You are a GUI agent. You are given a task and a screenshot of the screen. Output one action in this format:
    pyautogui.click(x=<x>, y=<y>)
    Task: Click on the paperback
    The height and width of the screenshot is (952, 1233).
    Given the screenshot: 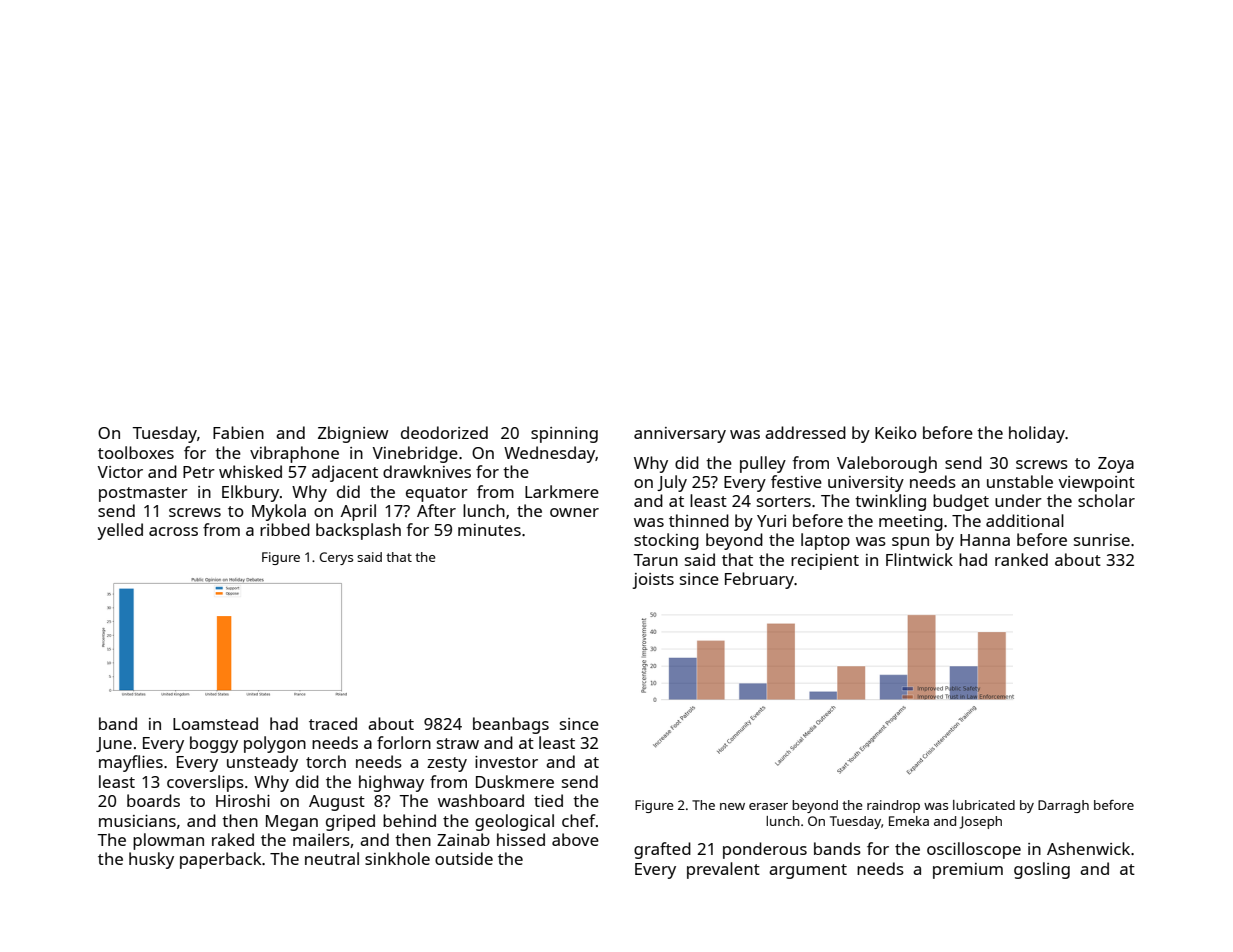 What is the action you would take?
    pyautogui.click(x=220, y=860)
